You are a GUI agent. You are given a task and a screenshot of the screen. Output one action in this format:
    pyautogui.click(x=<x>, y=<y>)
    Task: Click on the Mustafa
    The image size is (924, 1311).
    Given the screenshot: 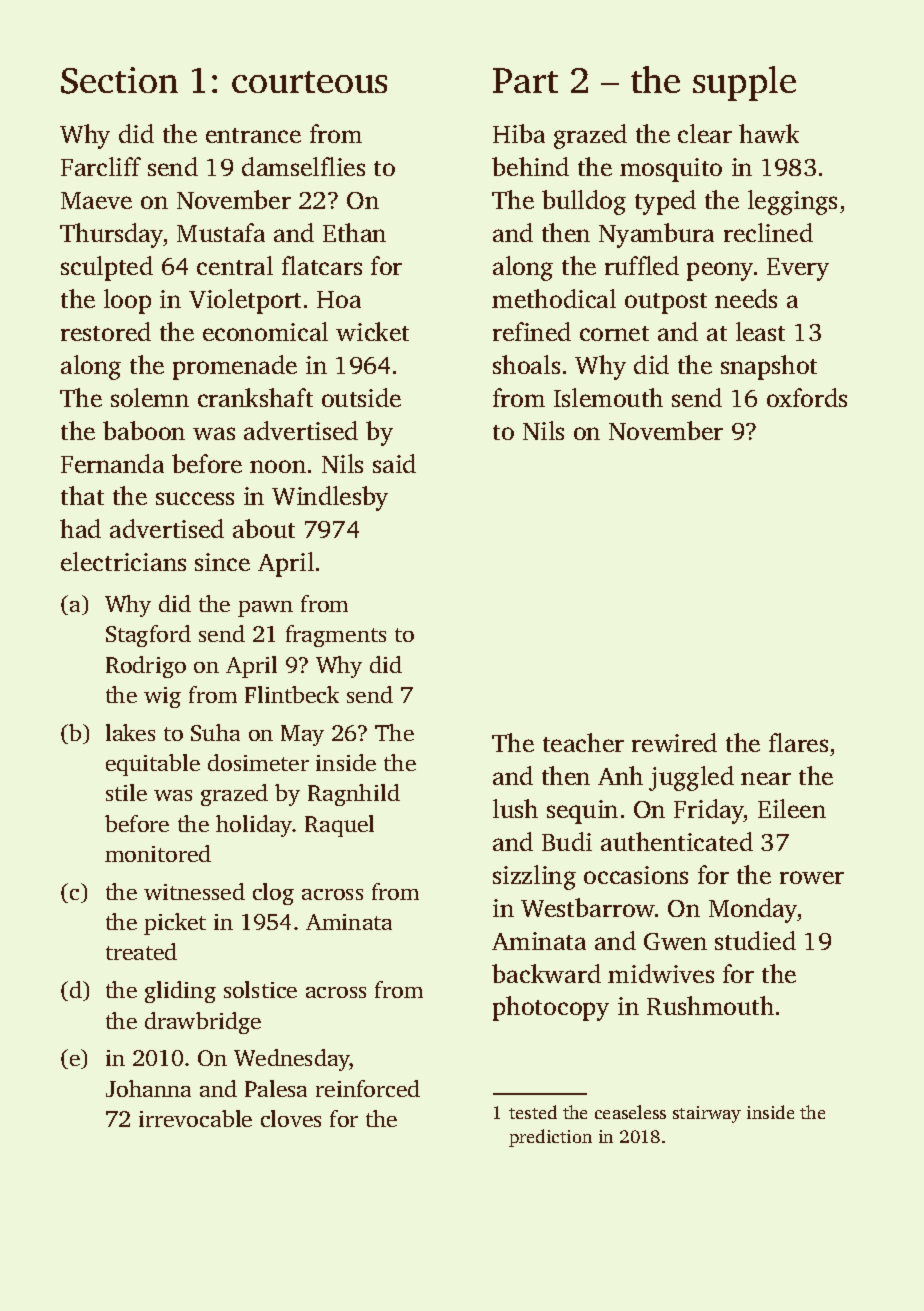 What is the action you would take?
    pyautogui.click(x=221, y=232)
